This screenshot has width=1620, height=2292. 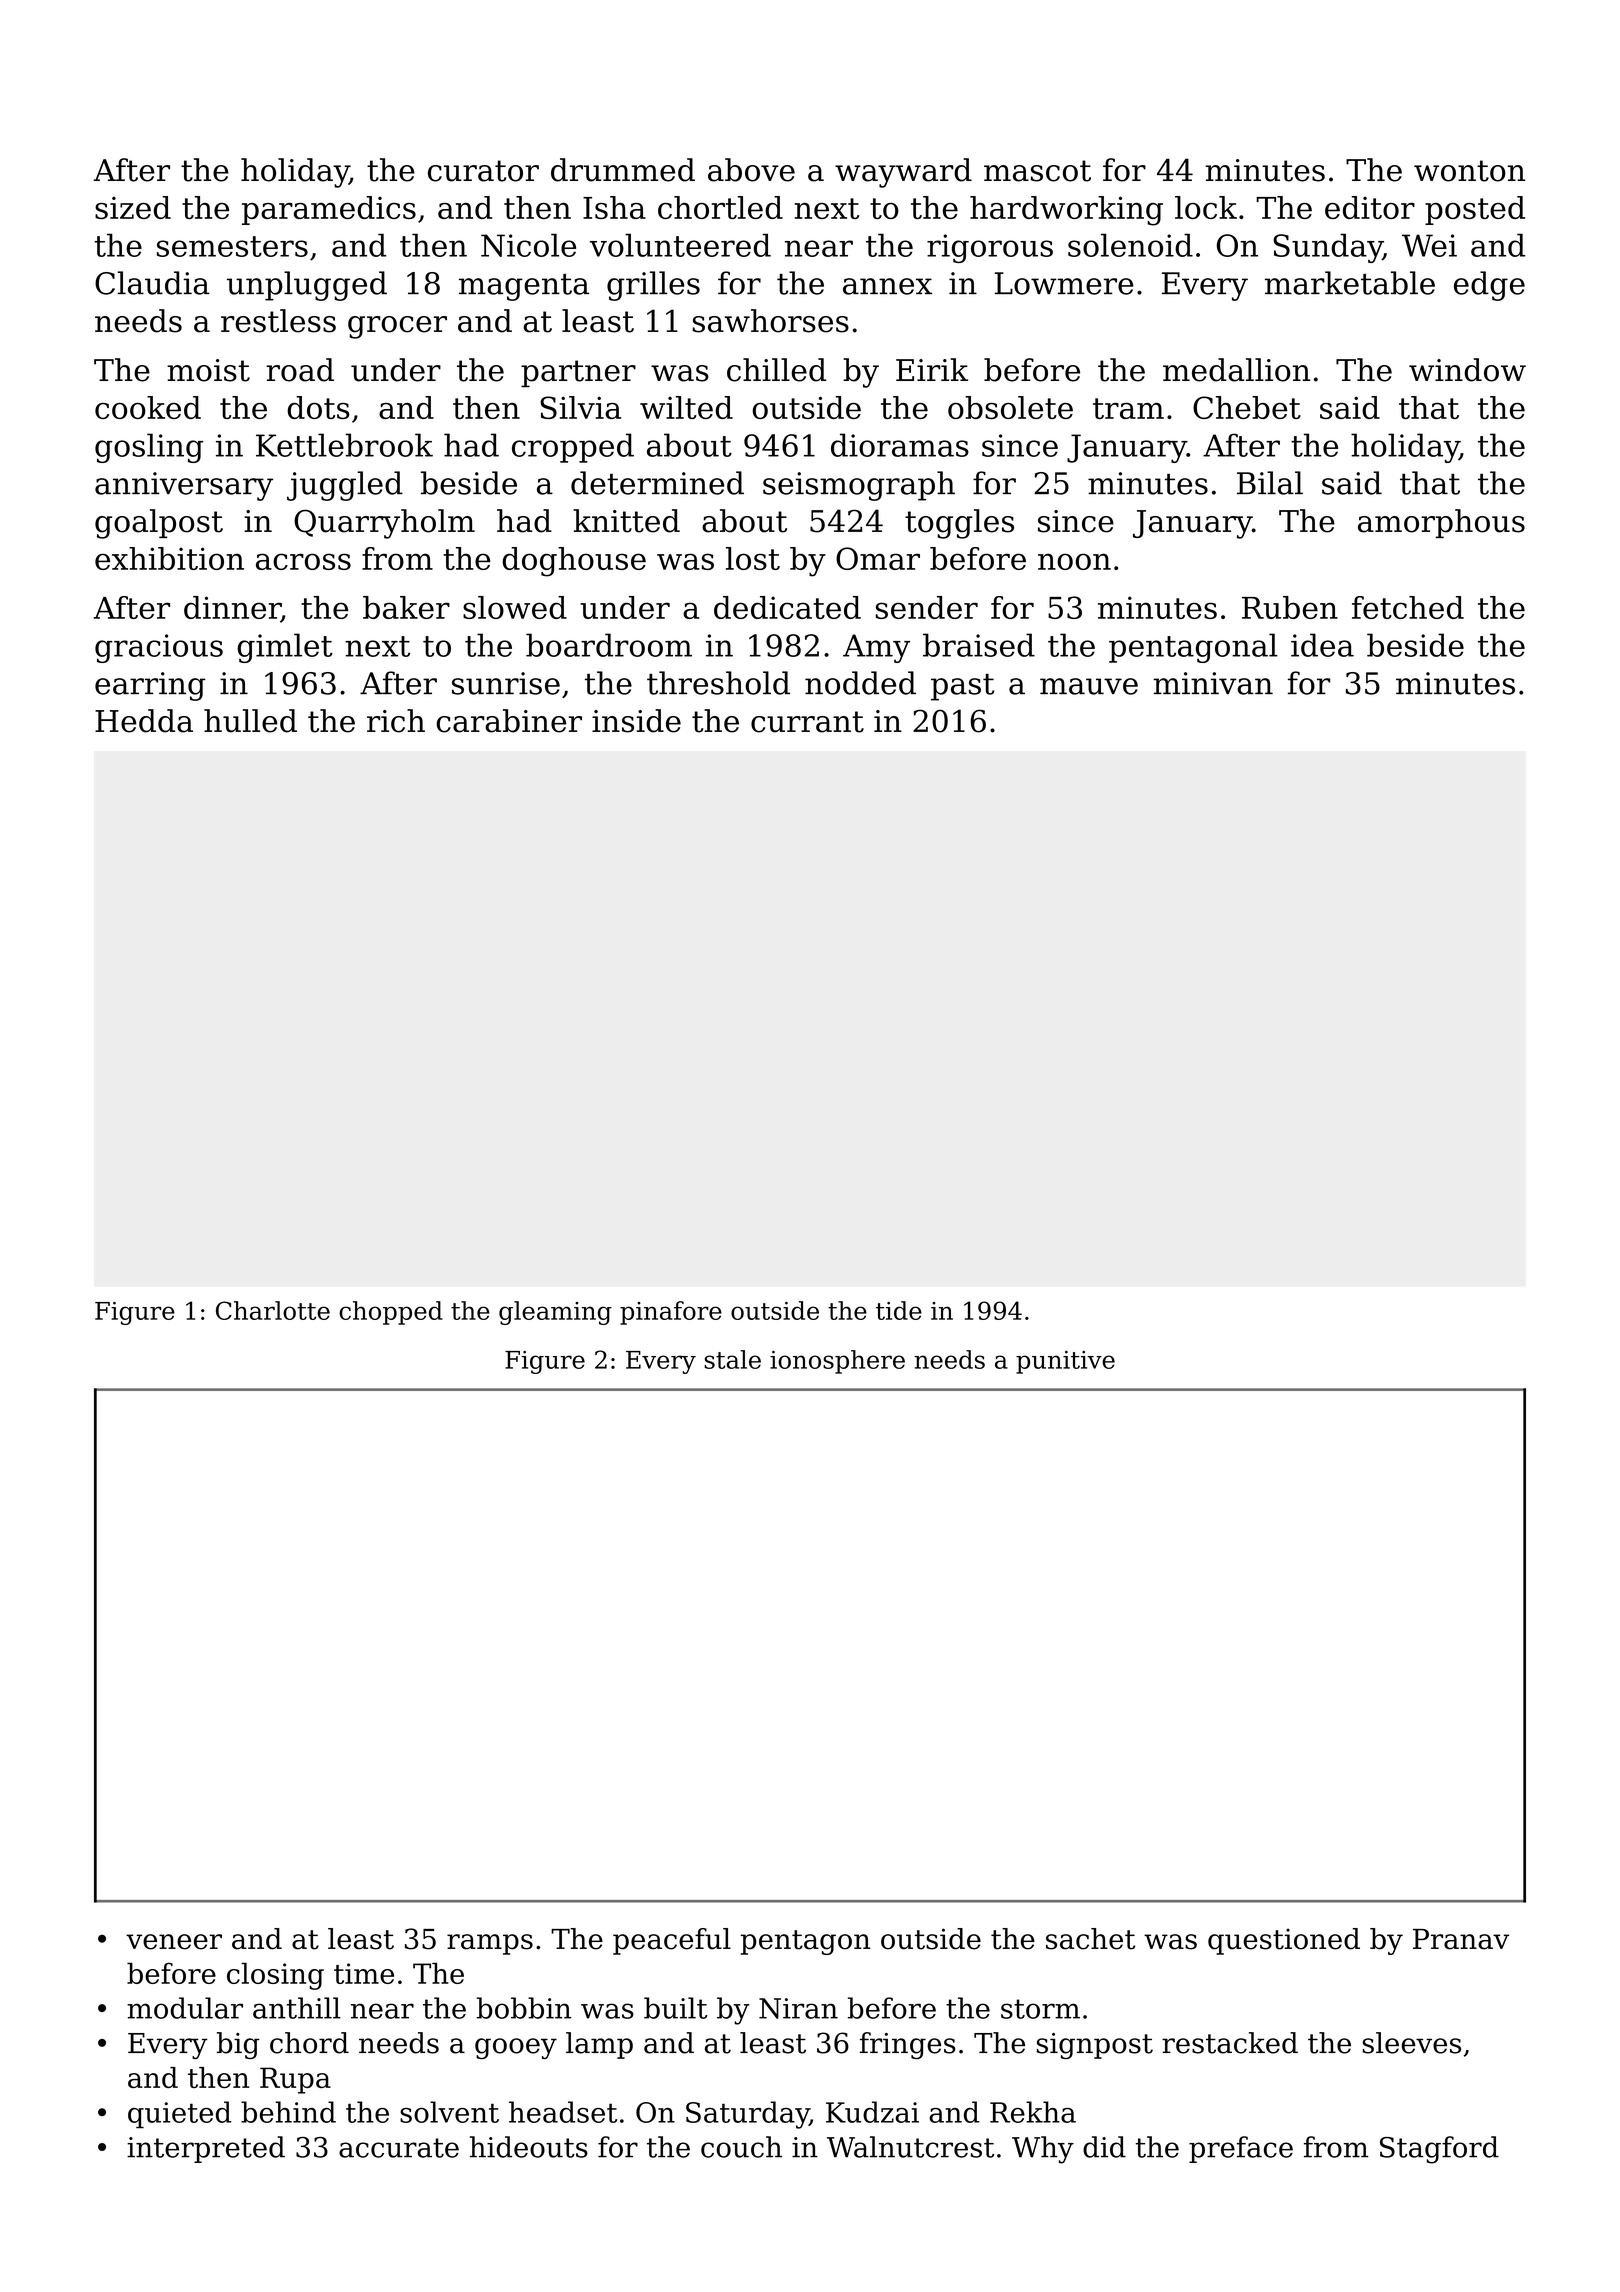 What do you see at coordinates (144, 721) in the screenshot?
I see `Hedda` at bounding box center [144, 721].
